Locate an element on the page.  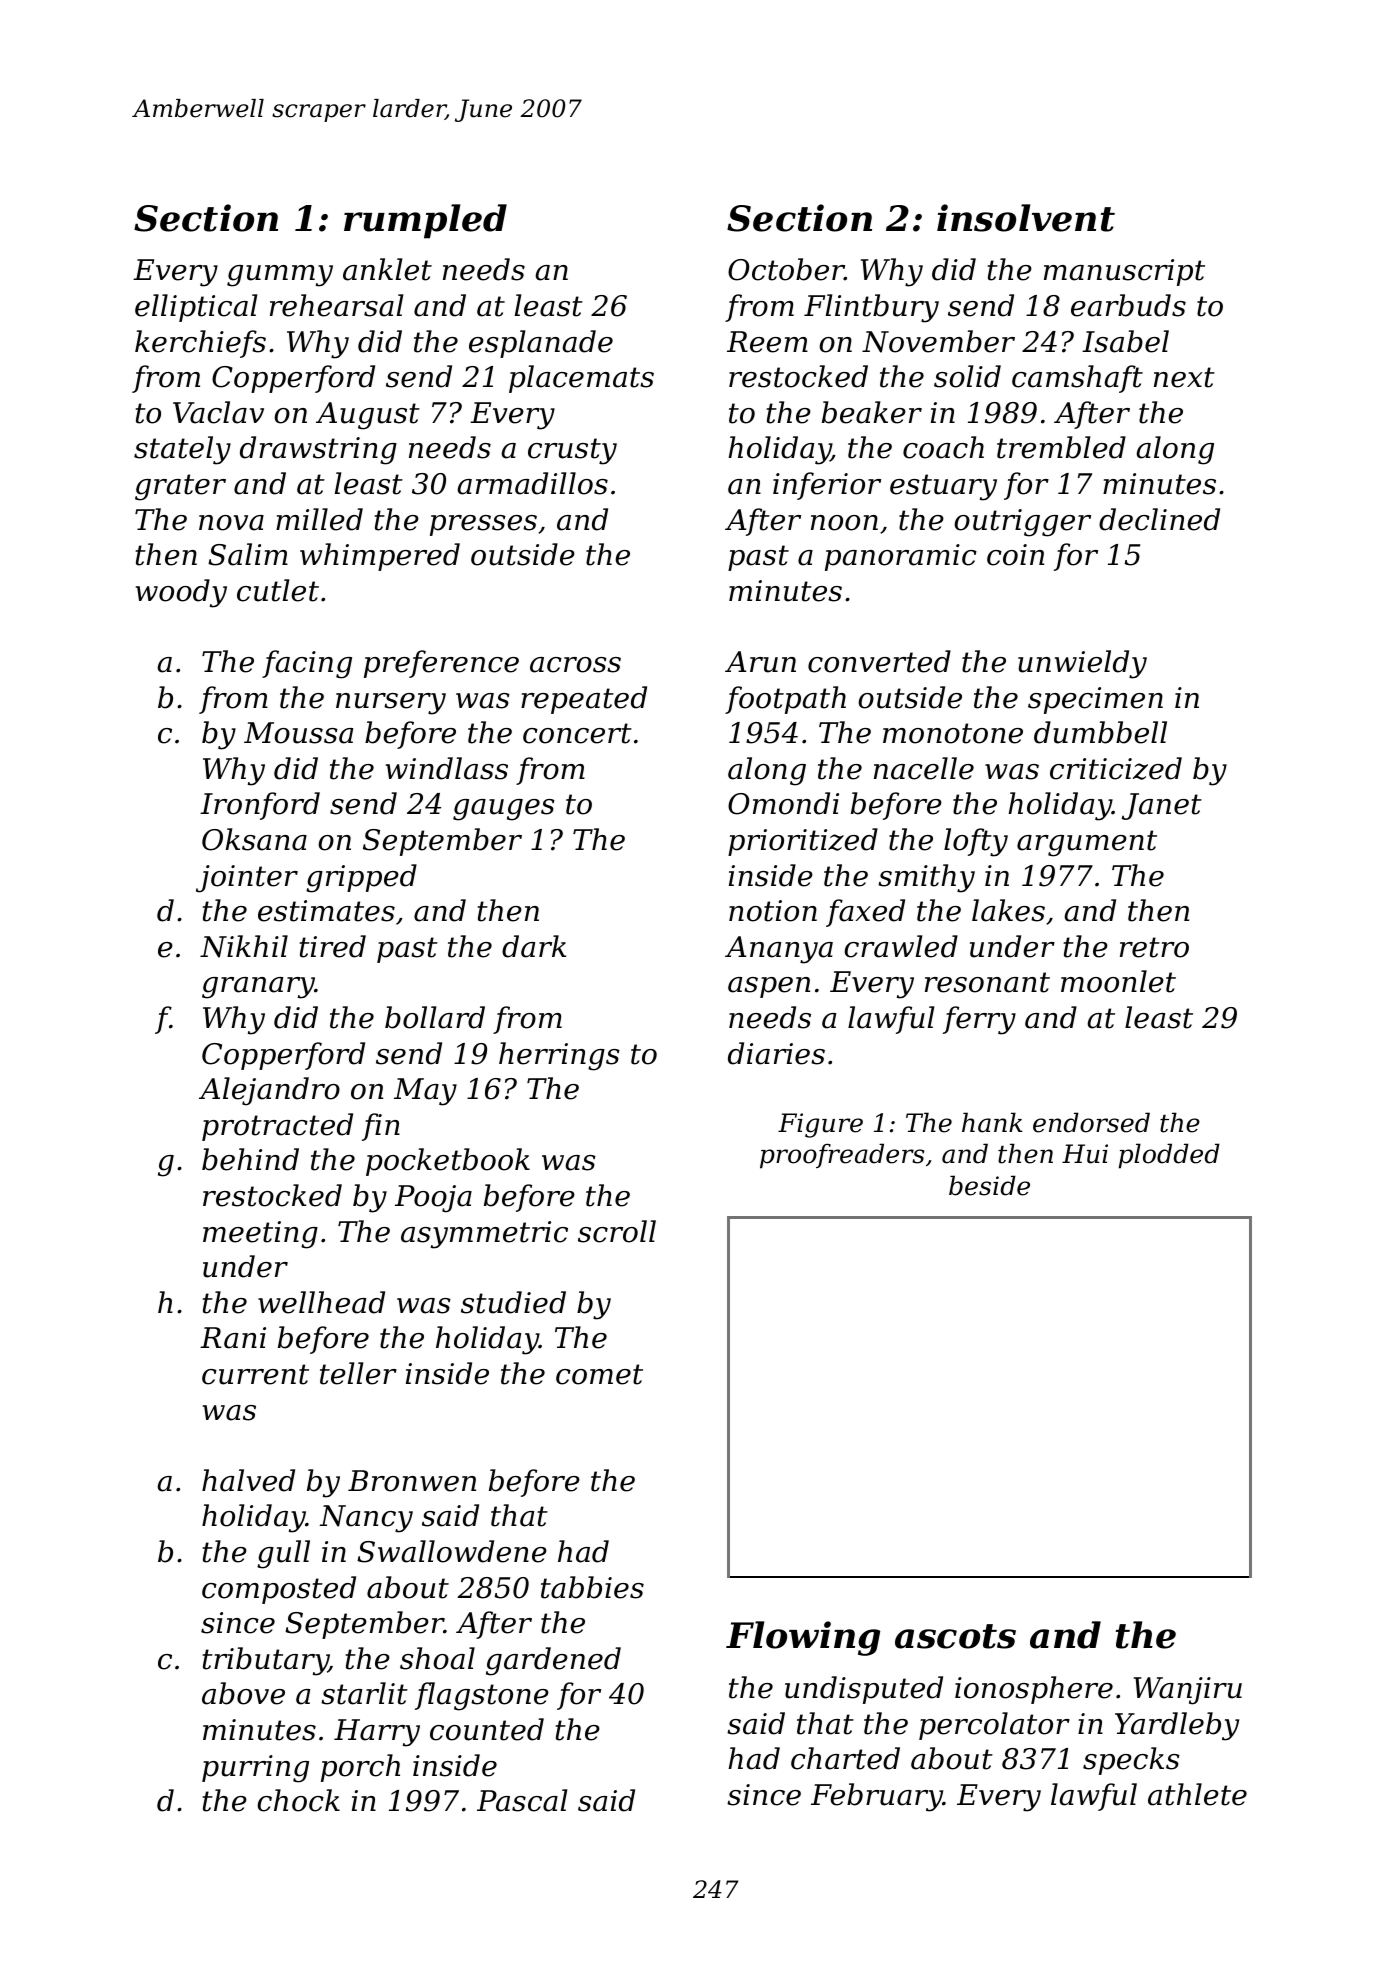
beside is located at coordinates (989, 1185).
